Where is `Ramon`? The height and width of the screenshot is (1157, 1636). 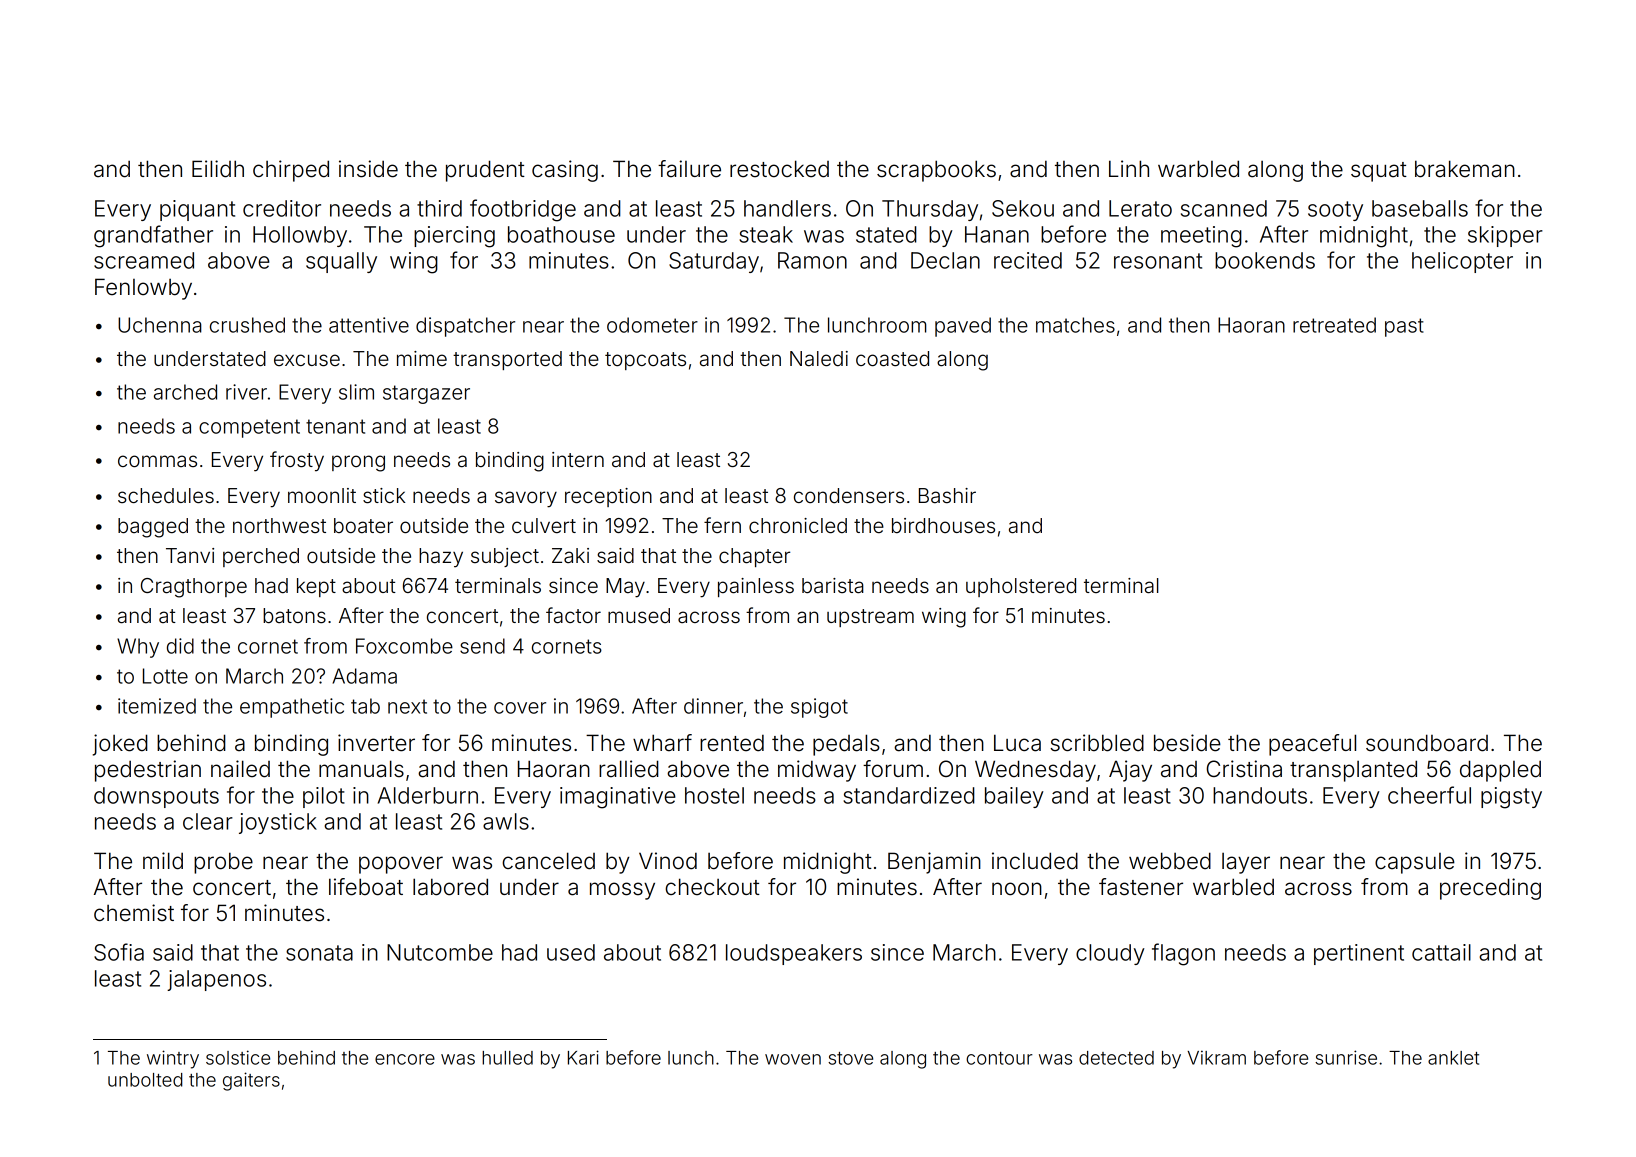
Ramon is located at coordinates (812, 260).
